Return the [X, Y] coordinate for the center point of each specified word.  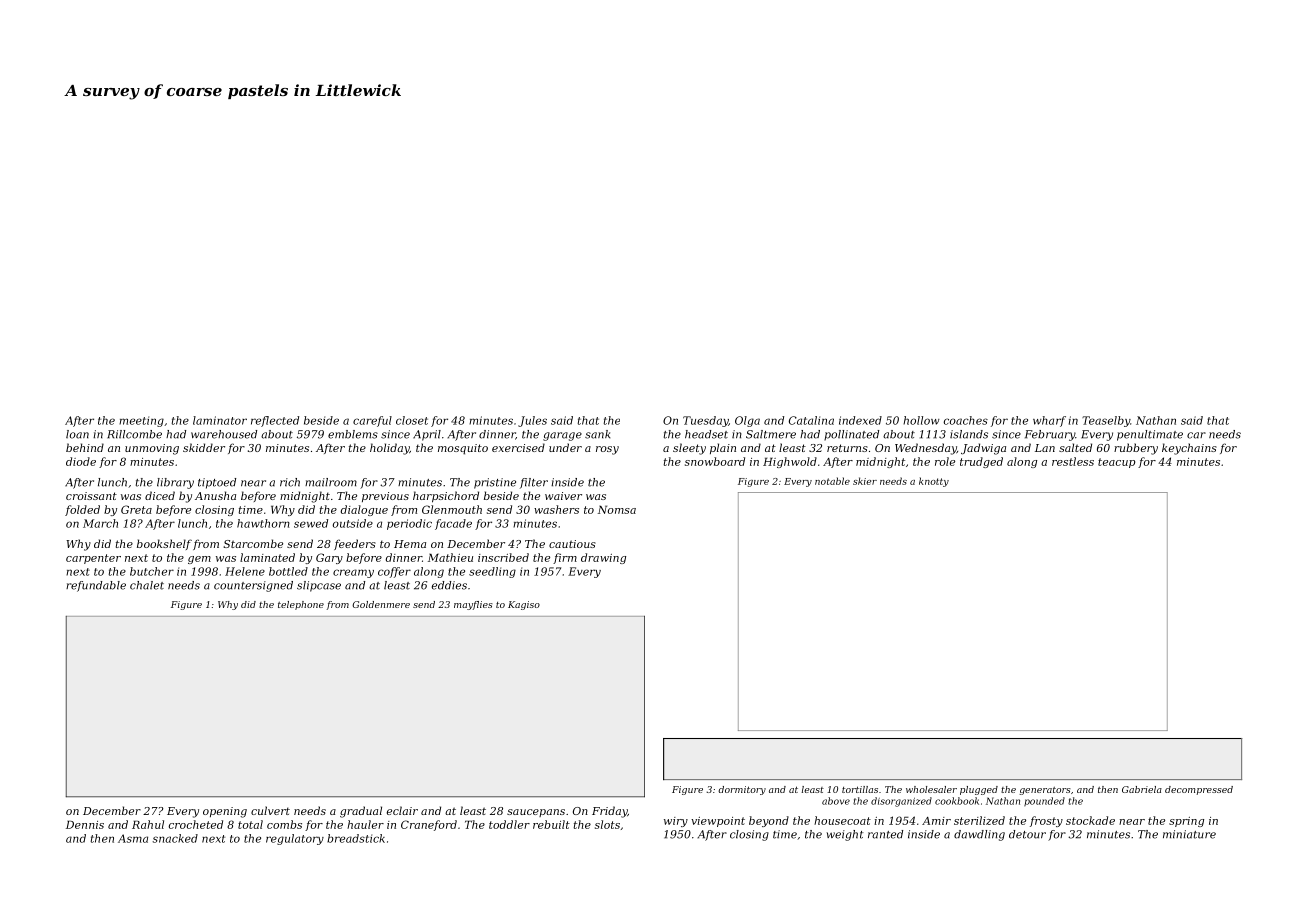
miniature [1189, 834]
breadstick [356, 838]
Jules [532, 421]
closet [412, 420]
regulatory [295, 839]
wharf [1049, 421]
